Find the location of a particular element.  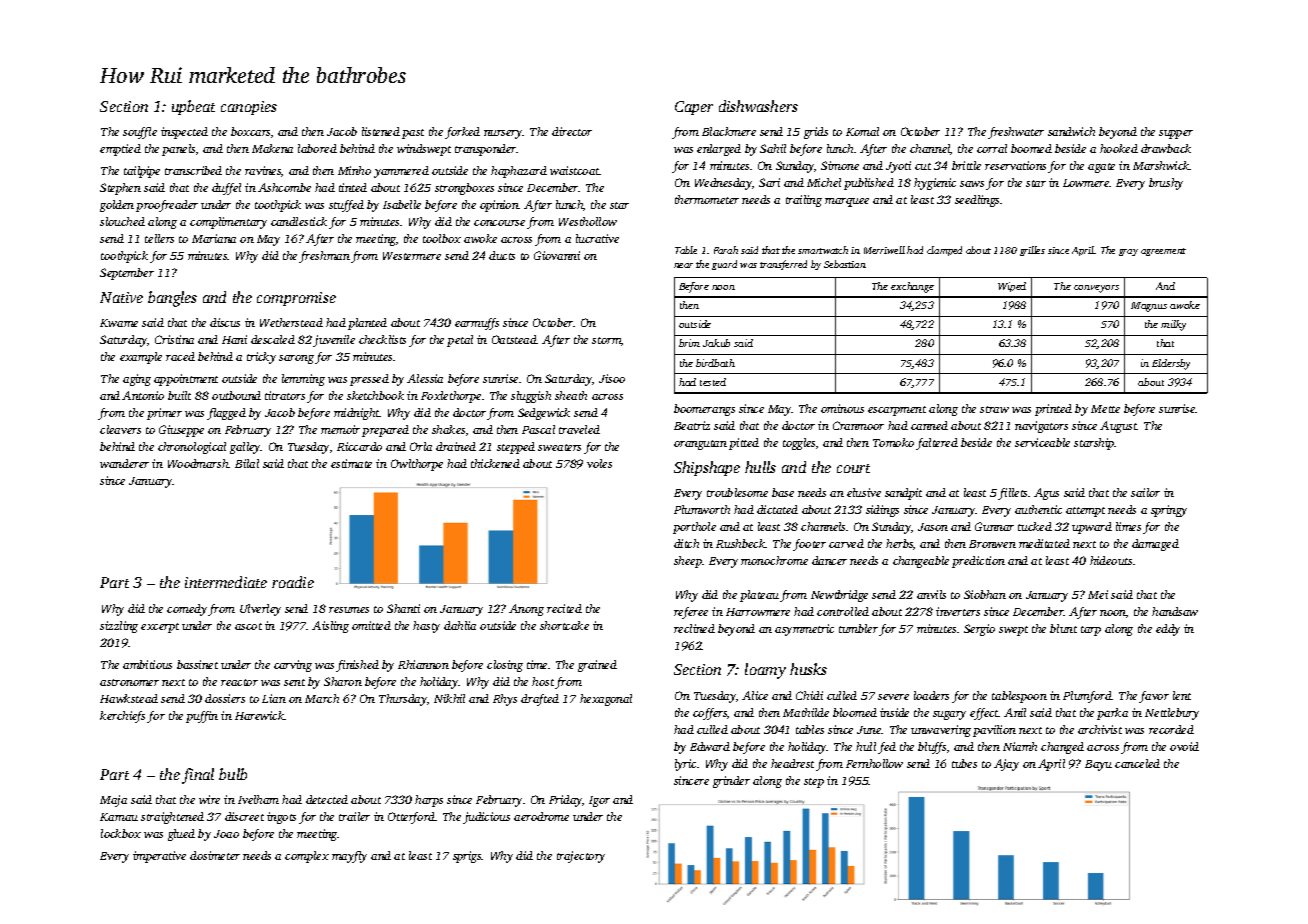

candlestick is located at coordinates (299, 221).
